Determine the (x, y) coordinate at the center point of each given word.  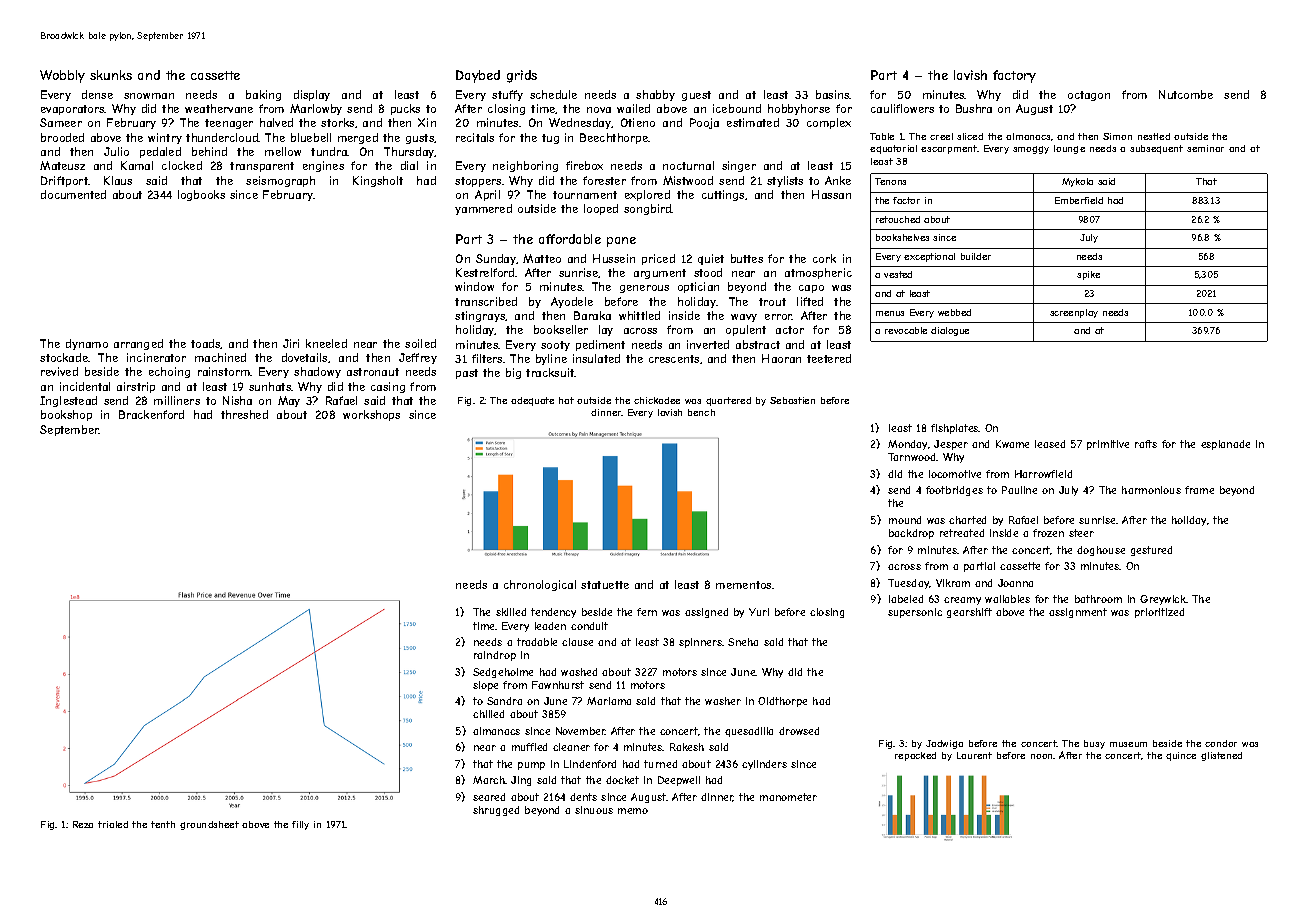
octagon (1089, 96)
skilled (511, 612)
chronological (540, 585)
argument (660, 274)
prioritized (1159, 613)
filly (300, 825)
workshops (371, 415)
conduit (589, 626)
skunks (111, 75)
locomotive (955, 474)
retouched (898, 219)
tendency (553, 613)
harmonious (1151, 490)
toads (206, 344)
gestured (1151, 551)
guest (696, 96)
